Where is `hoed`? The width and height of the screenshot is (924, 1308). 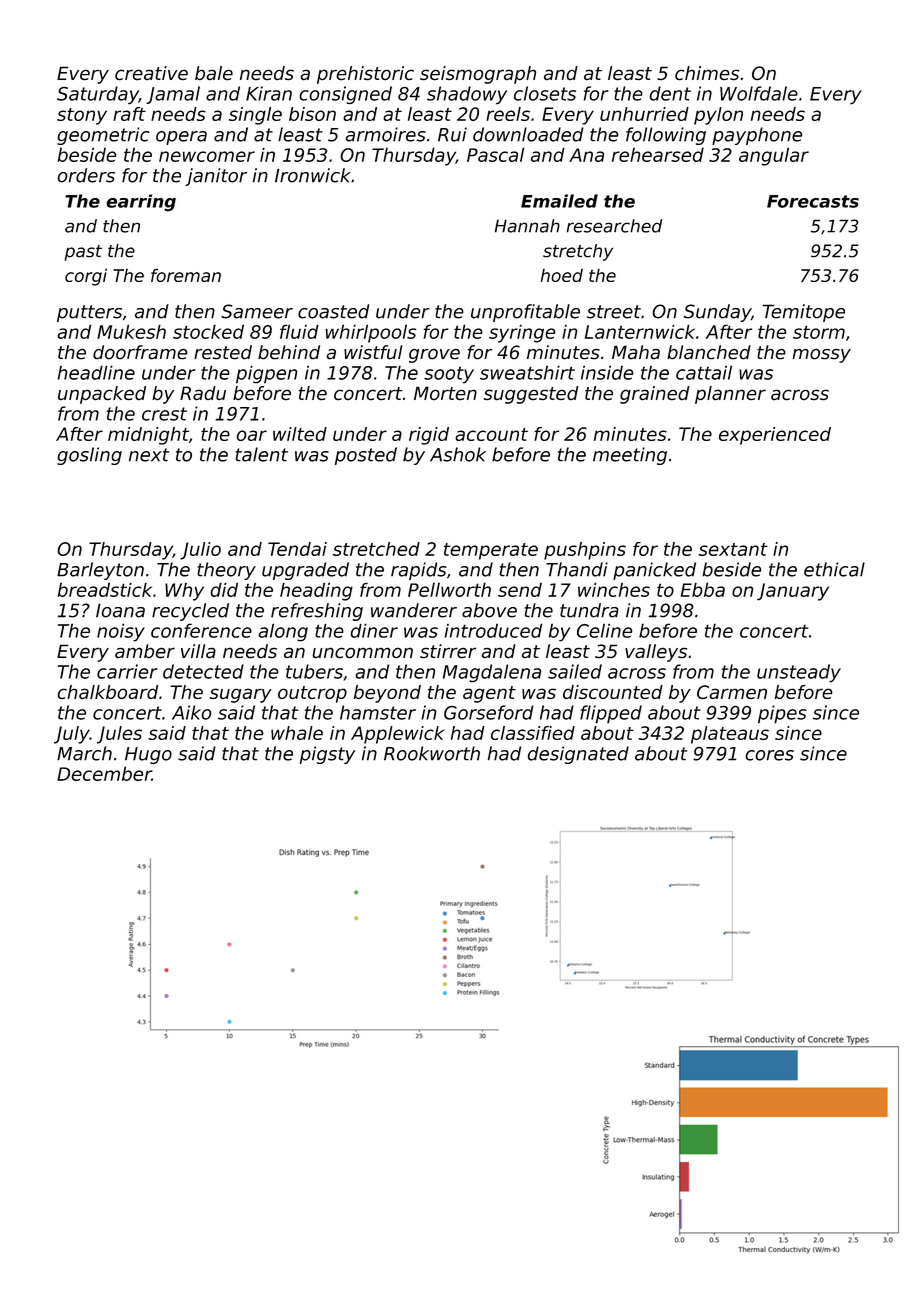 hoed is located at coordinates (562, 275).
